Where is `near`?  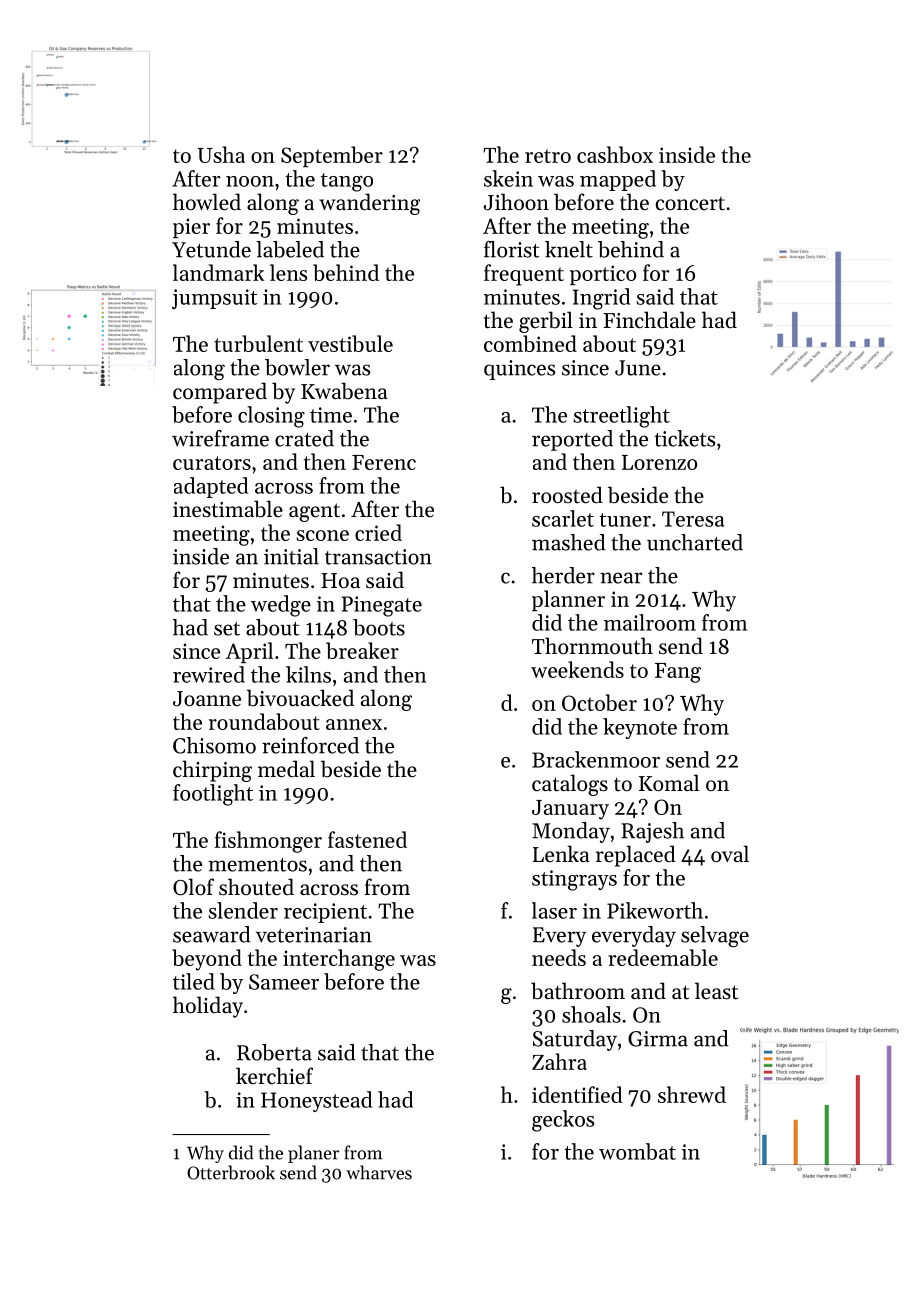 near is located at coordinates (621, 578).
